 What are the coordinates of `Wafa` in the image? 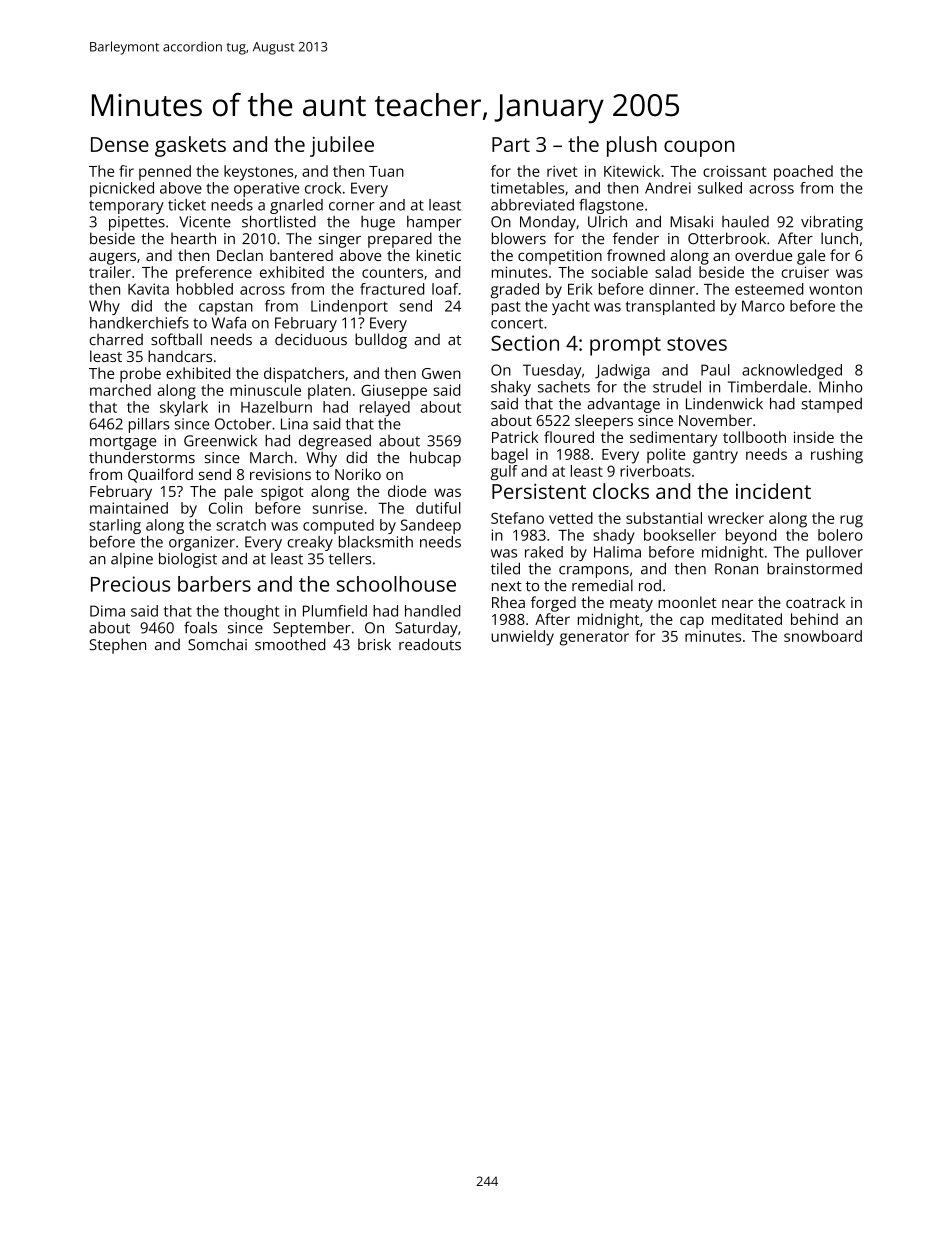 It's located at (229, 323).
